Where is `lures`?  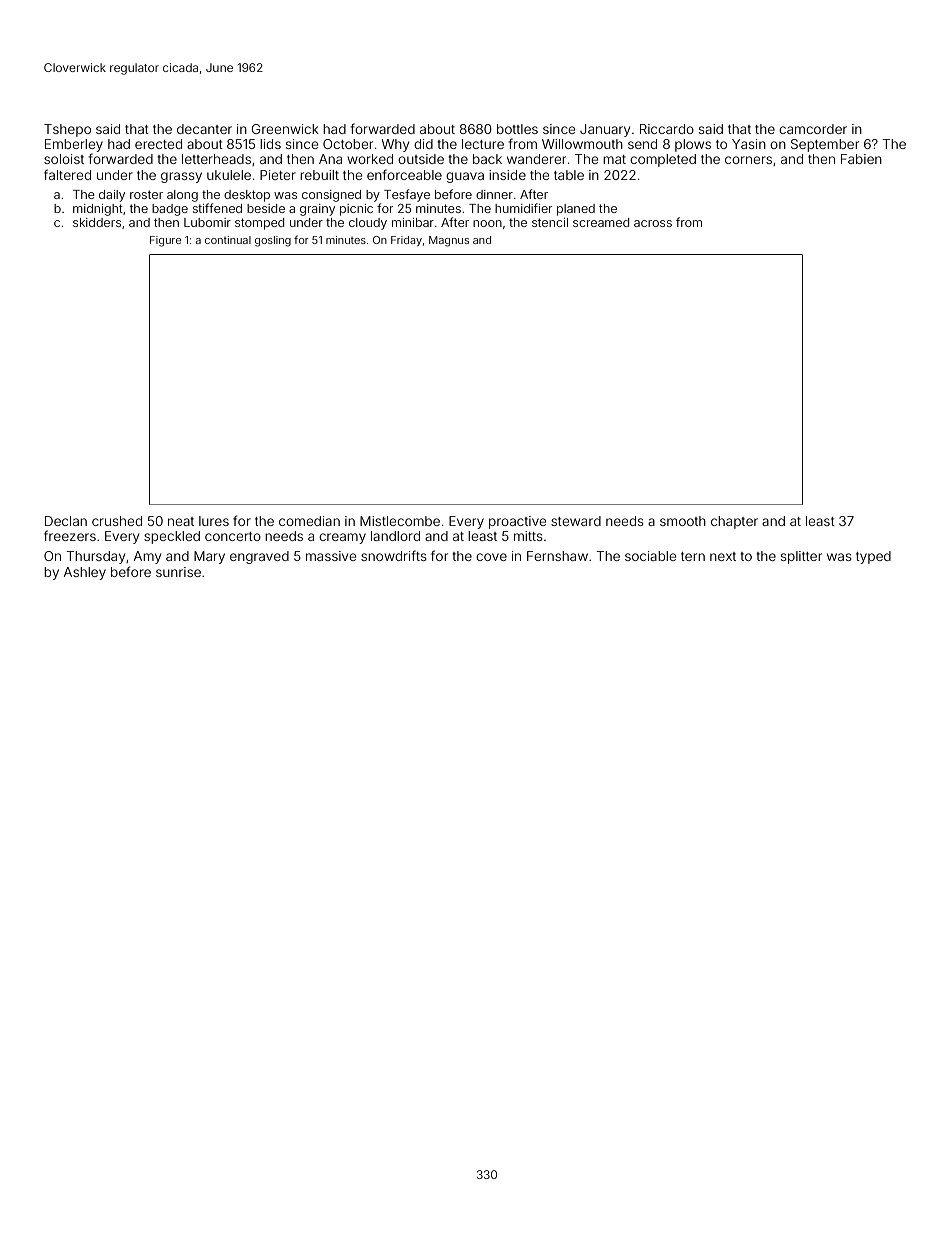
lures is located at coordinates (214, 521).
